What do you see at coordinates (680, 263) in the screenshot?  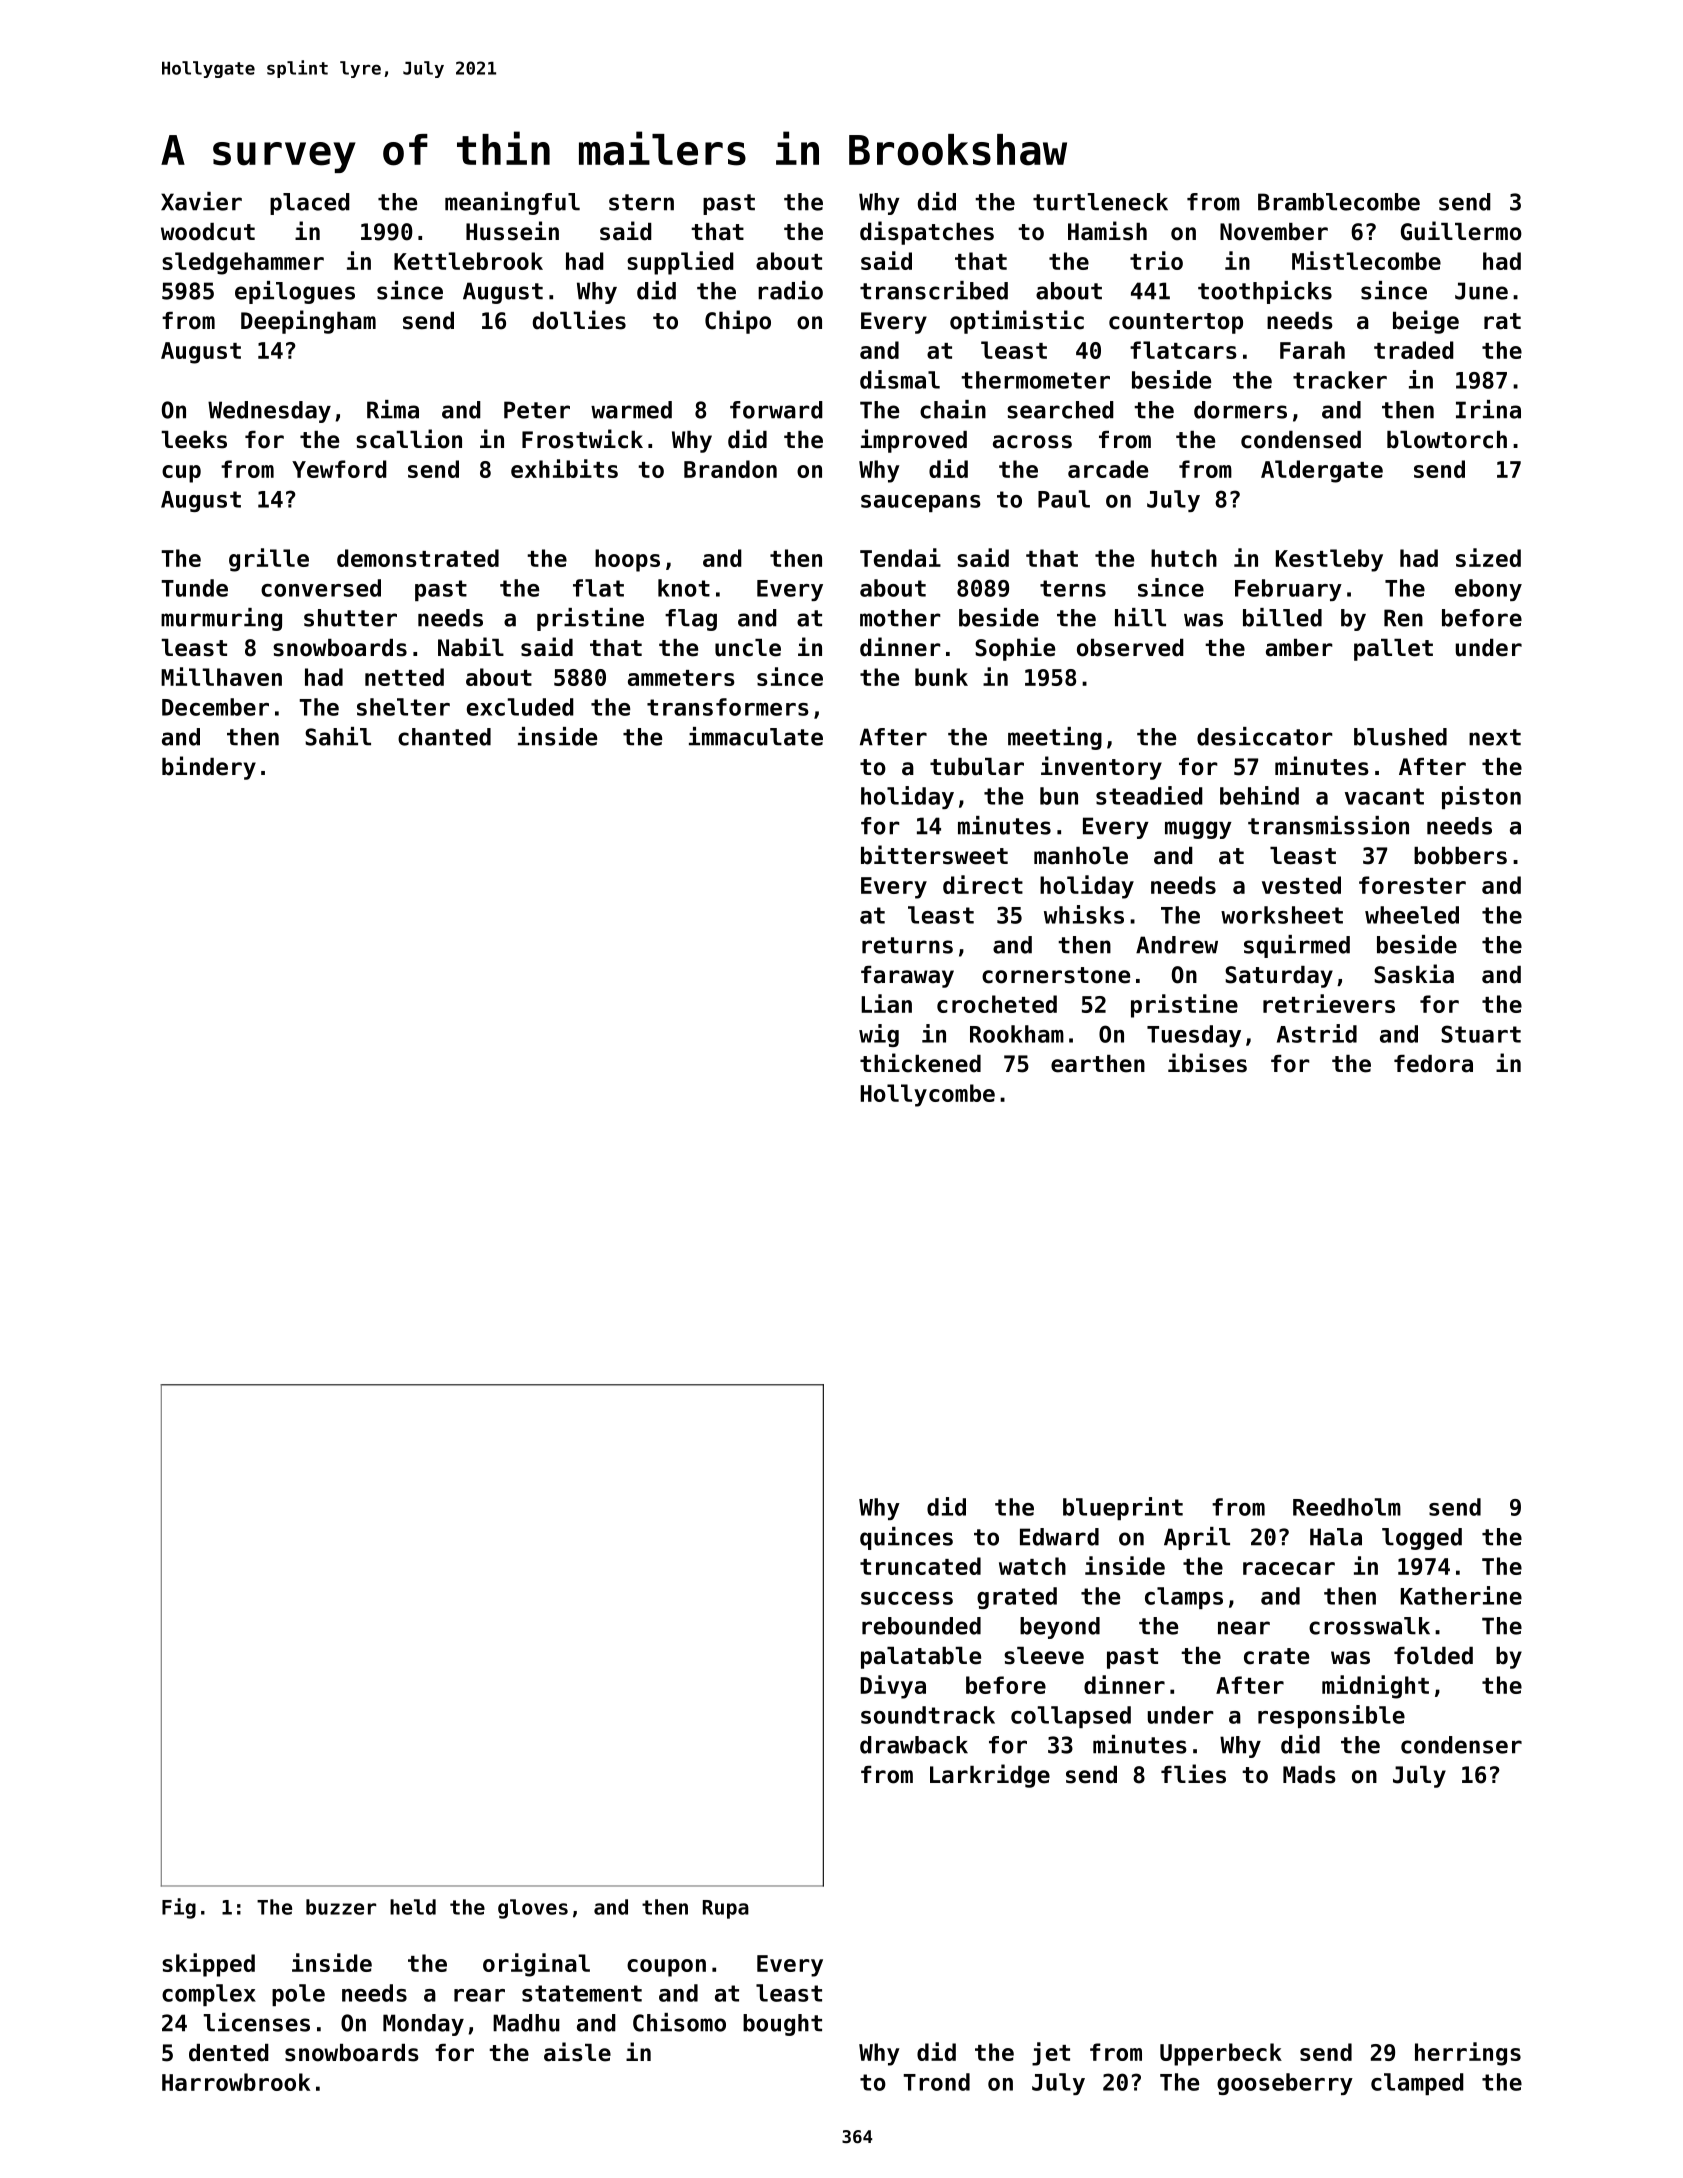 I see `supplied` at bounding box center [680, 263].
